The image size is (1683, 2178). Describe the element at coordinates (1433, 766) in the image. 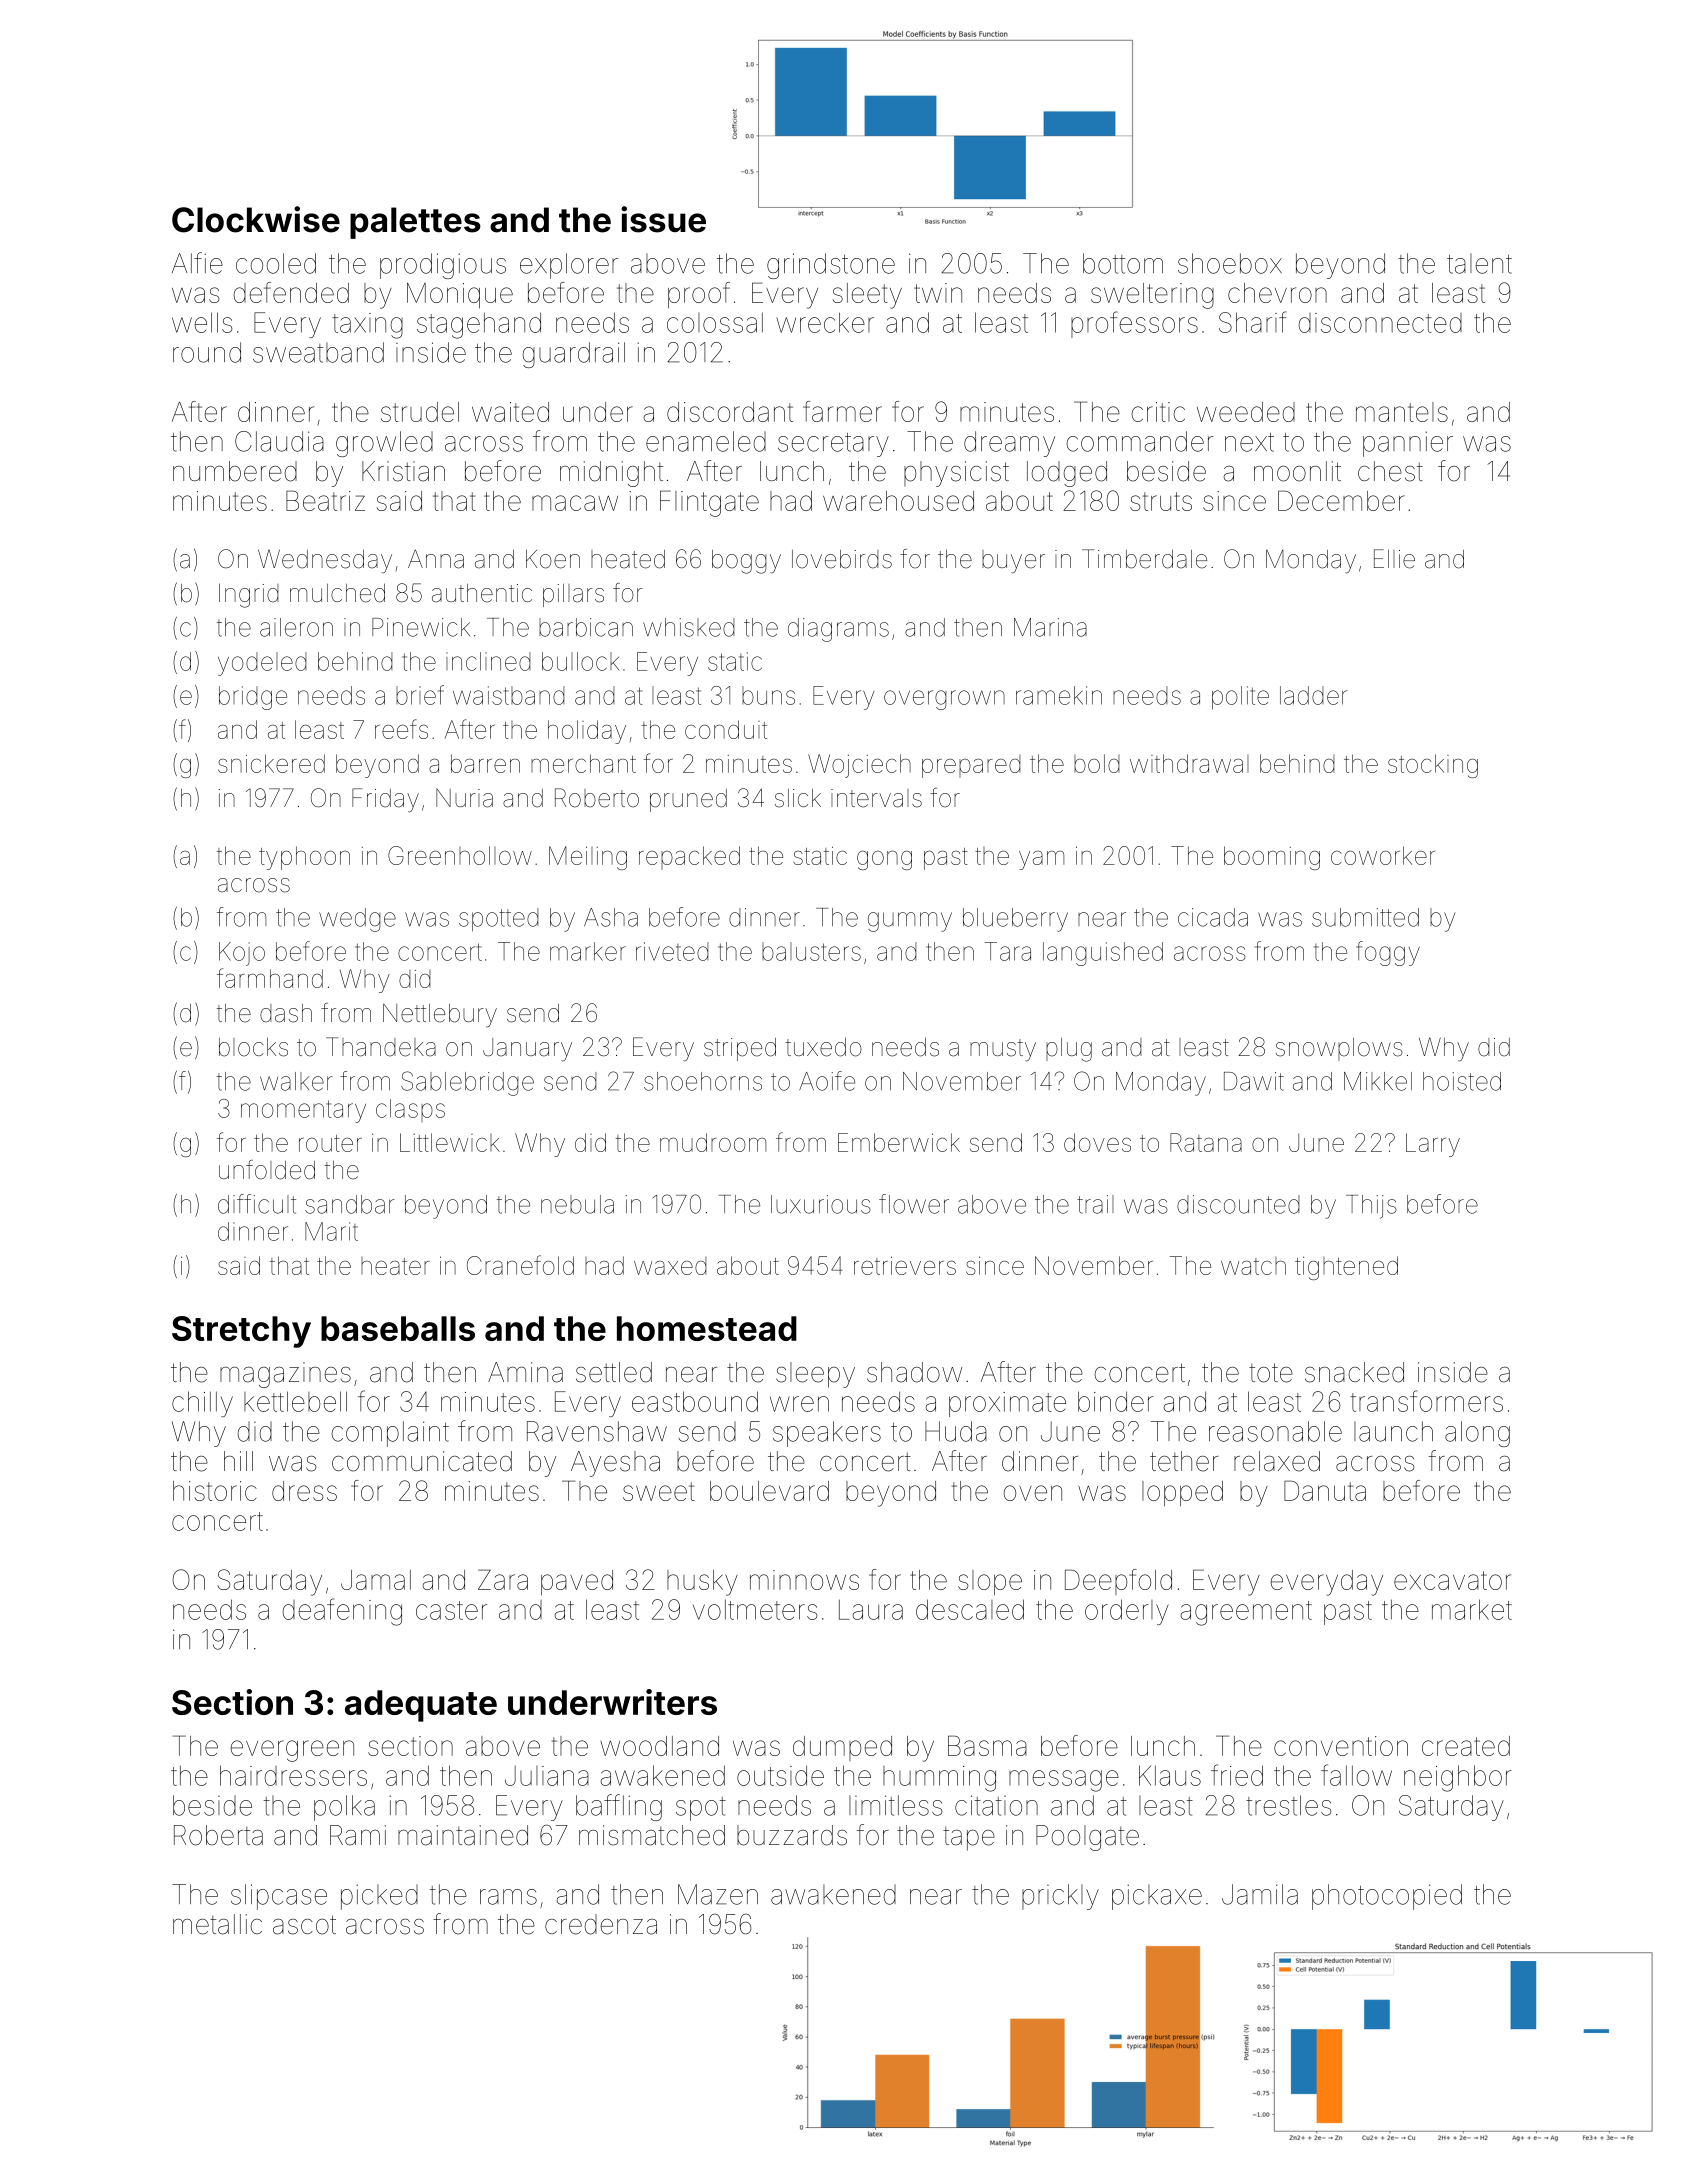

I see `stocking` at that location.
